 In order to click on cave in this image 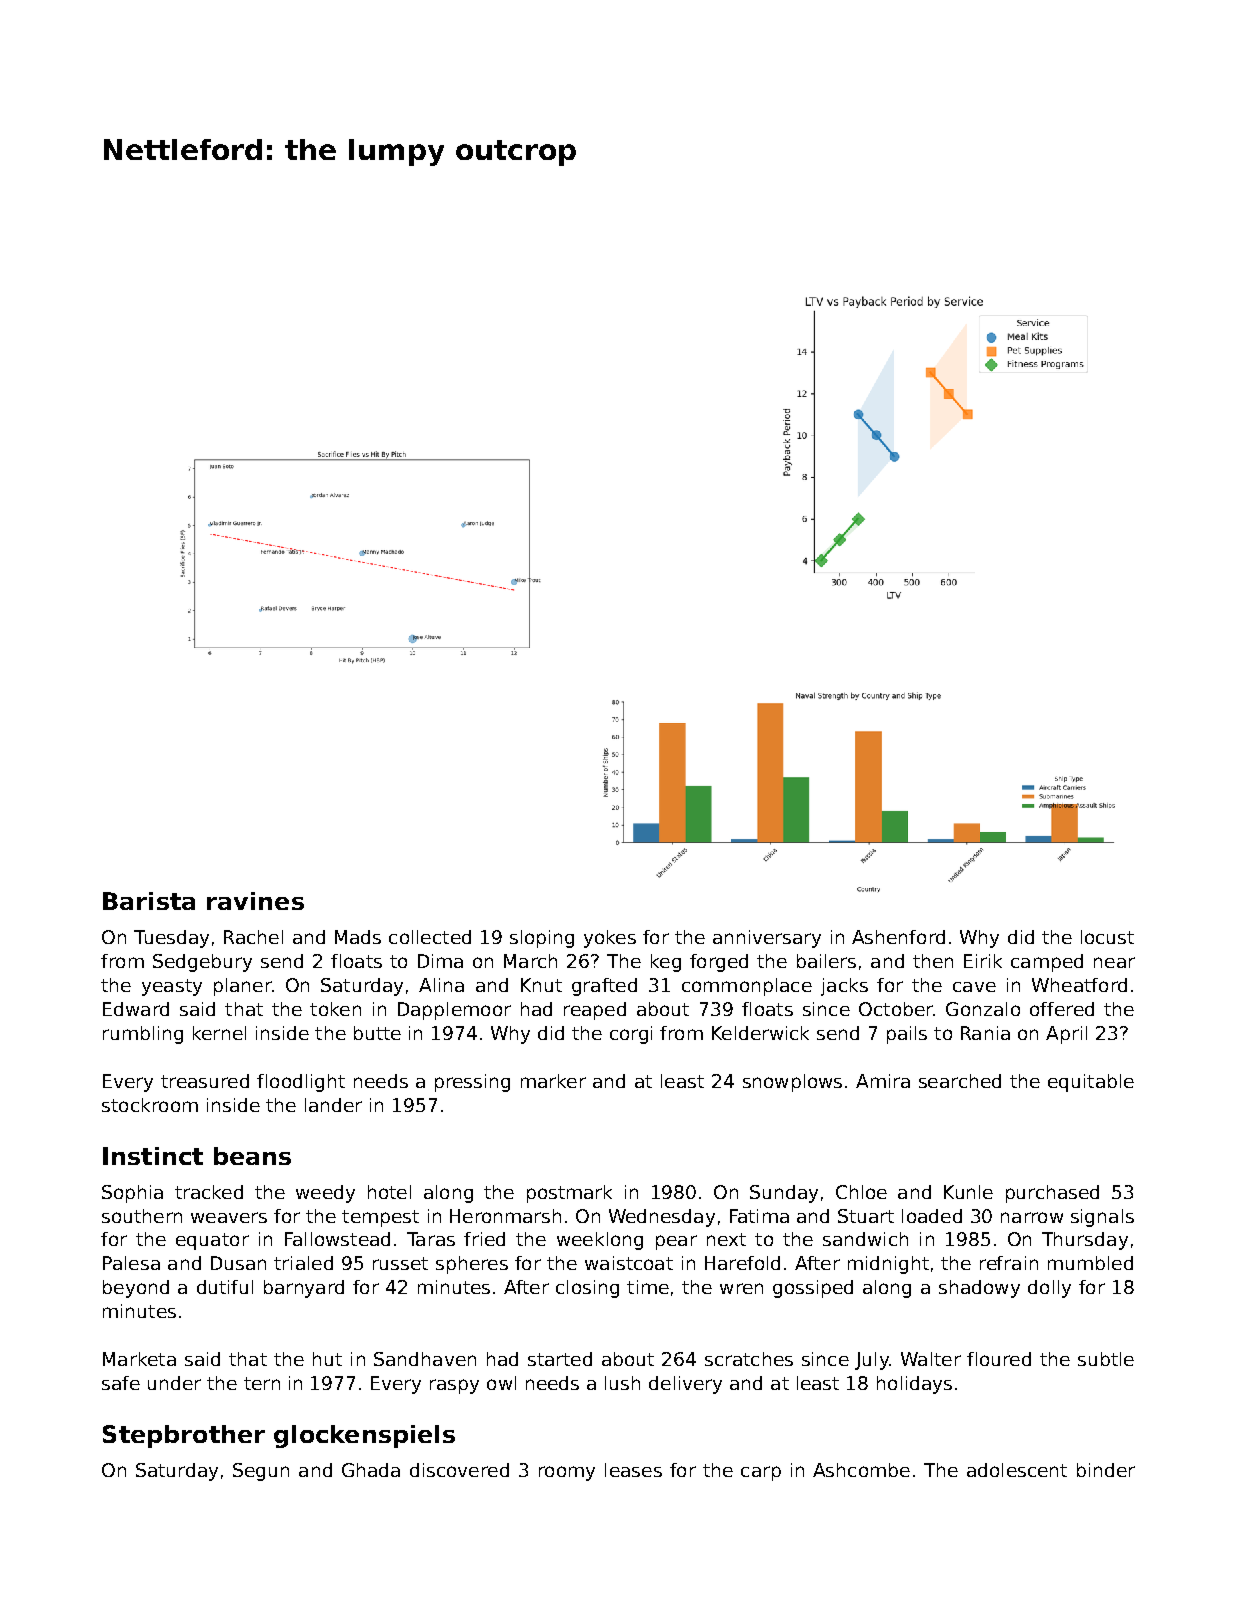, I will do `click(974, 987)`.
